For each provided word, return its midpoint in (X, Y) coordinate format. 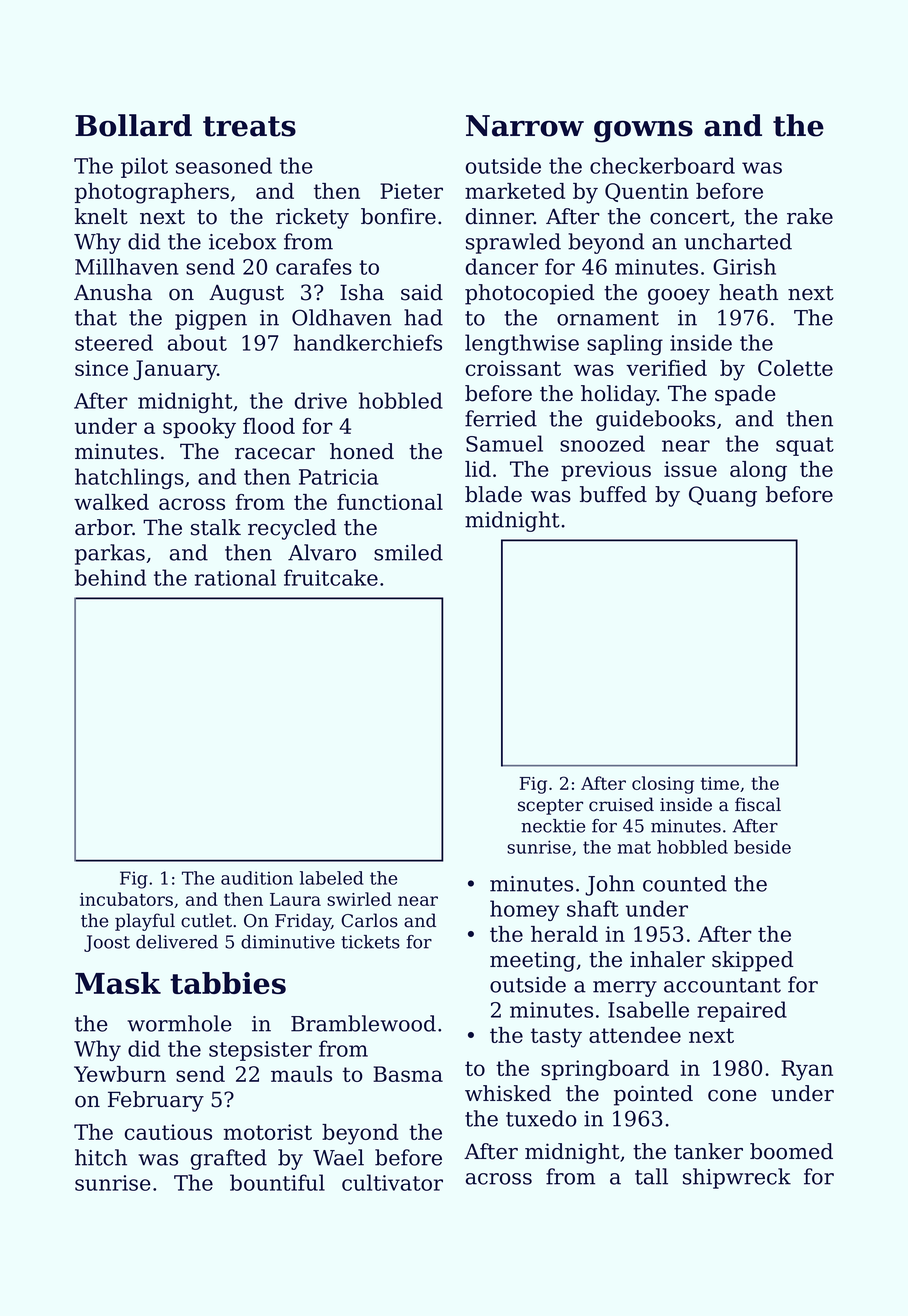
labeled (332, 878)
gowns (643, 131)
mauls (301, 1074)
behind (110, 577)
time (720, 783)
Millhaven (126, 266)
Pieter (411, 191)
